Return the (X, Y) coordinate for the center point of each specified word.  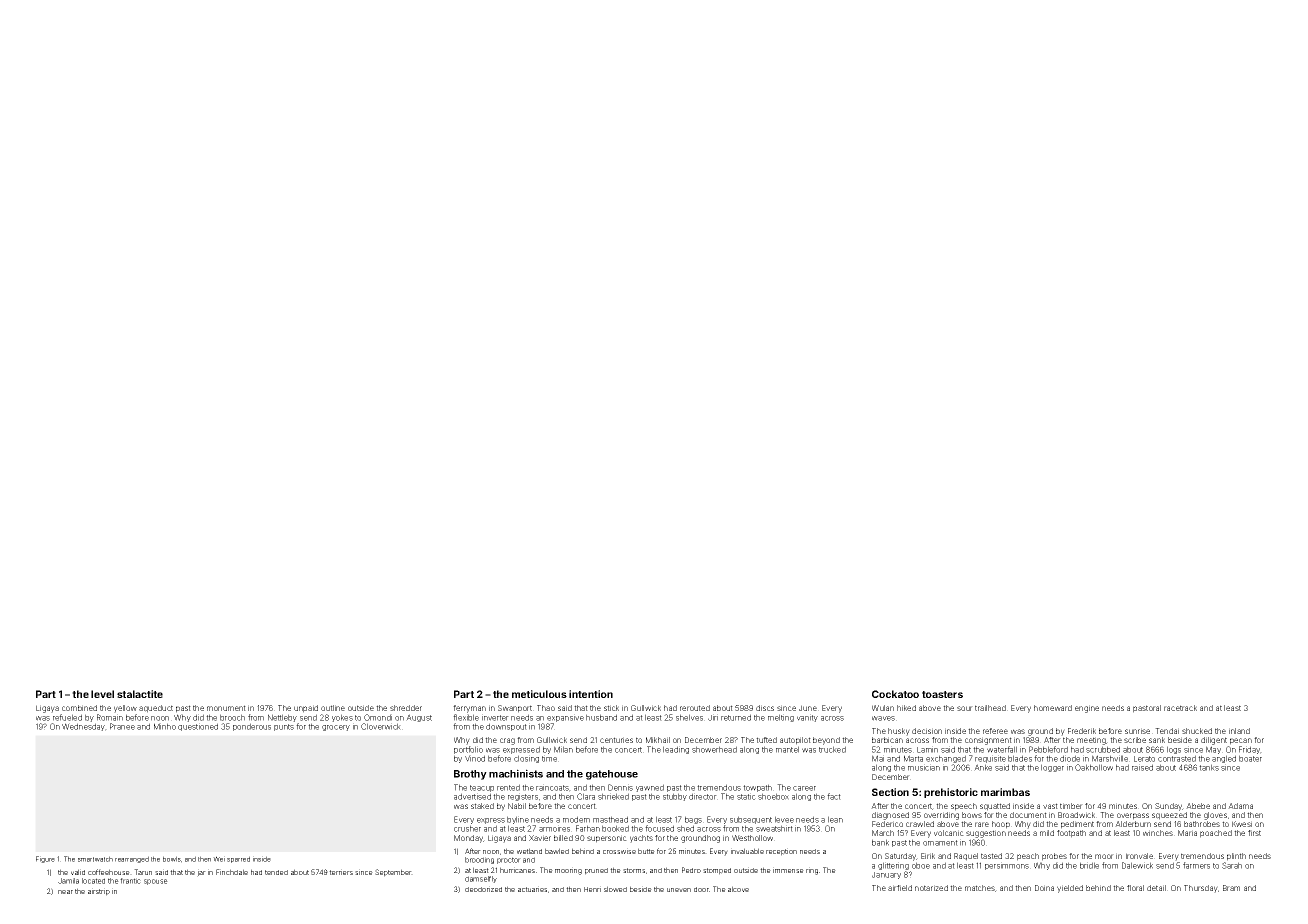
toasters (942, 694)
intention (591, 694)
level (102, 694)
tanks (1209, 767)
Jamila (68, 881)
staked (482, 806)
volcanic (949, 833)
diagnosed (890, 816)
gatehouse (612, 775)
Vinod (475, 758)
